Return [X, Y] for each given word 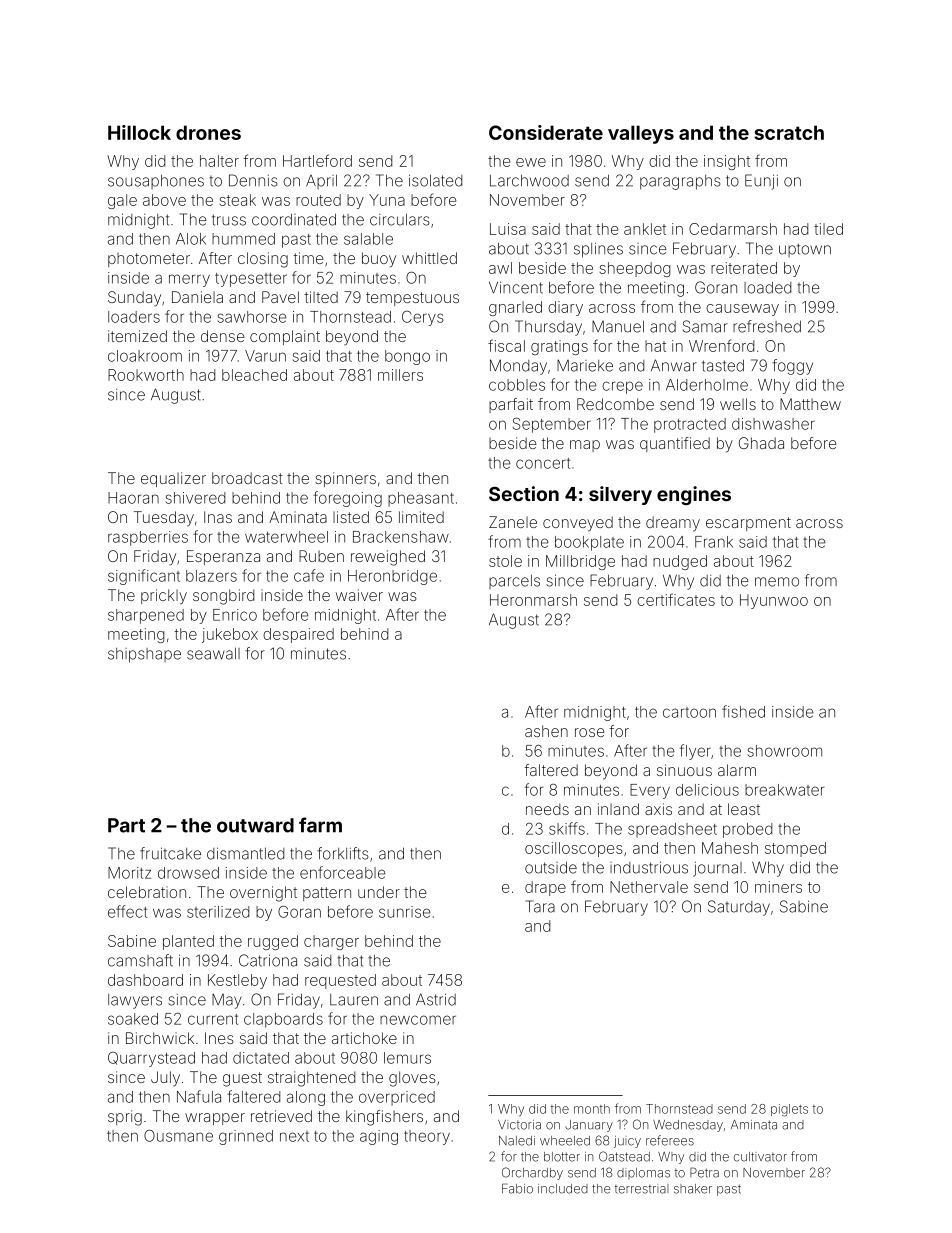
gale [122, 201]
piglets [789, 1110]
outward [255, 825]
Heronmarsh [533, 600]
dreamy [673, 524]
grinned [246, 1137]
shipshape [144, 655]
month [592, 1109]
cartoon [689, 712]
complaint [285, 337]
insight [727, 162]
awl [500, 268]
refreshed [767, 326]
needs [547, 809]
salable [368, 239]
